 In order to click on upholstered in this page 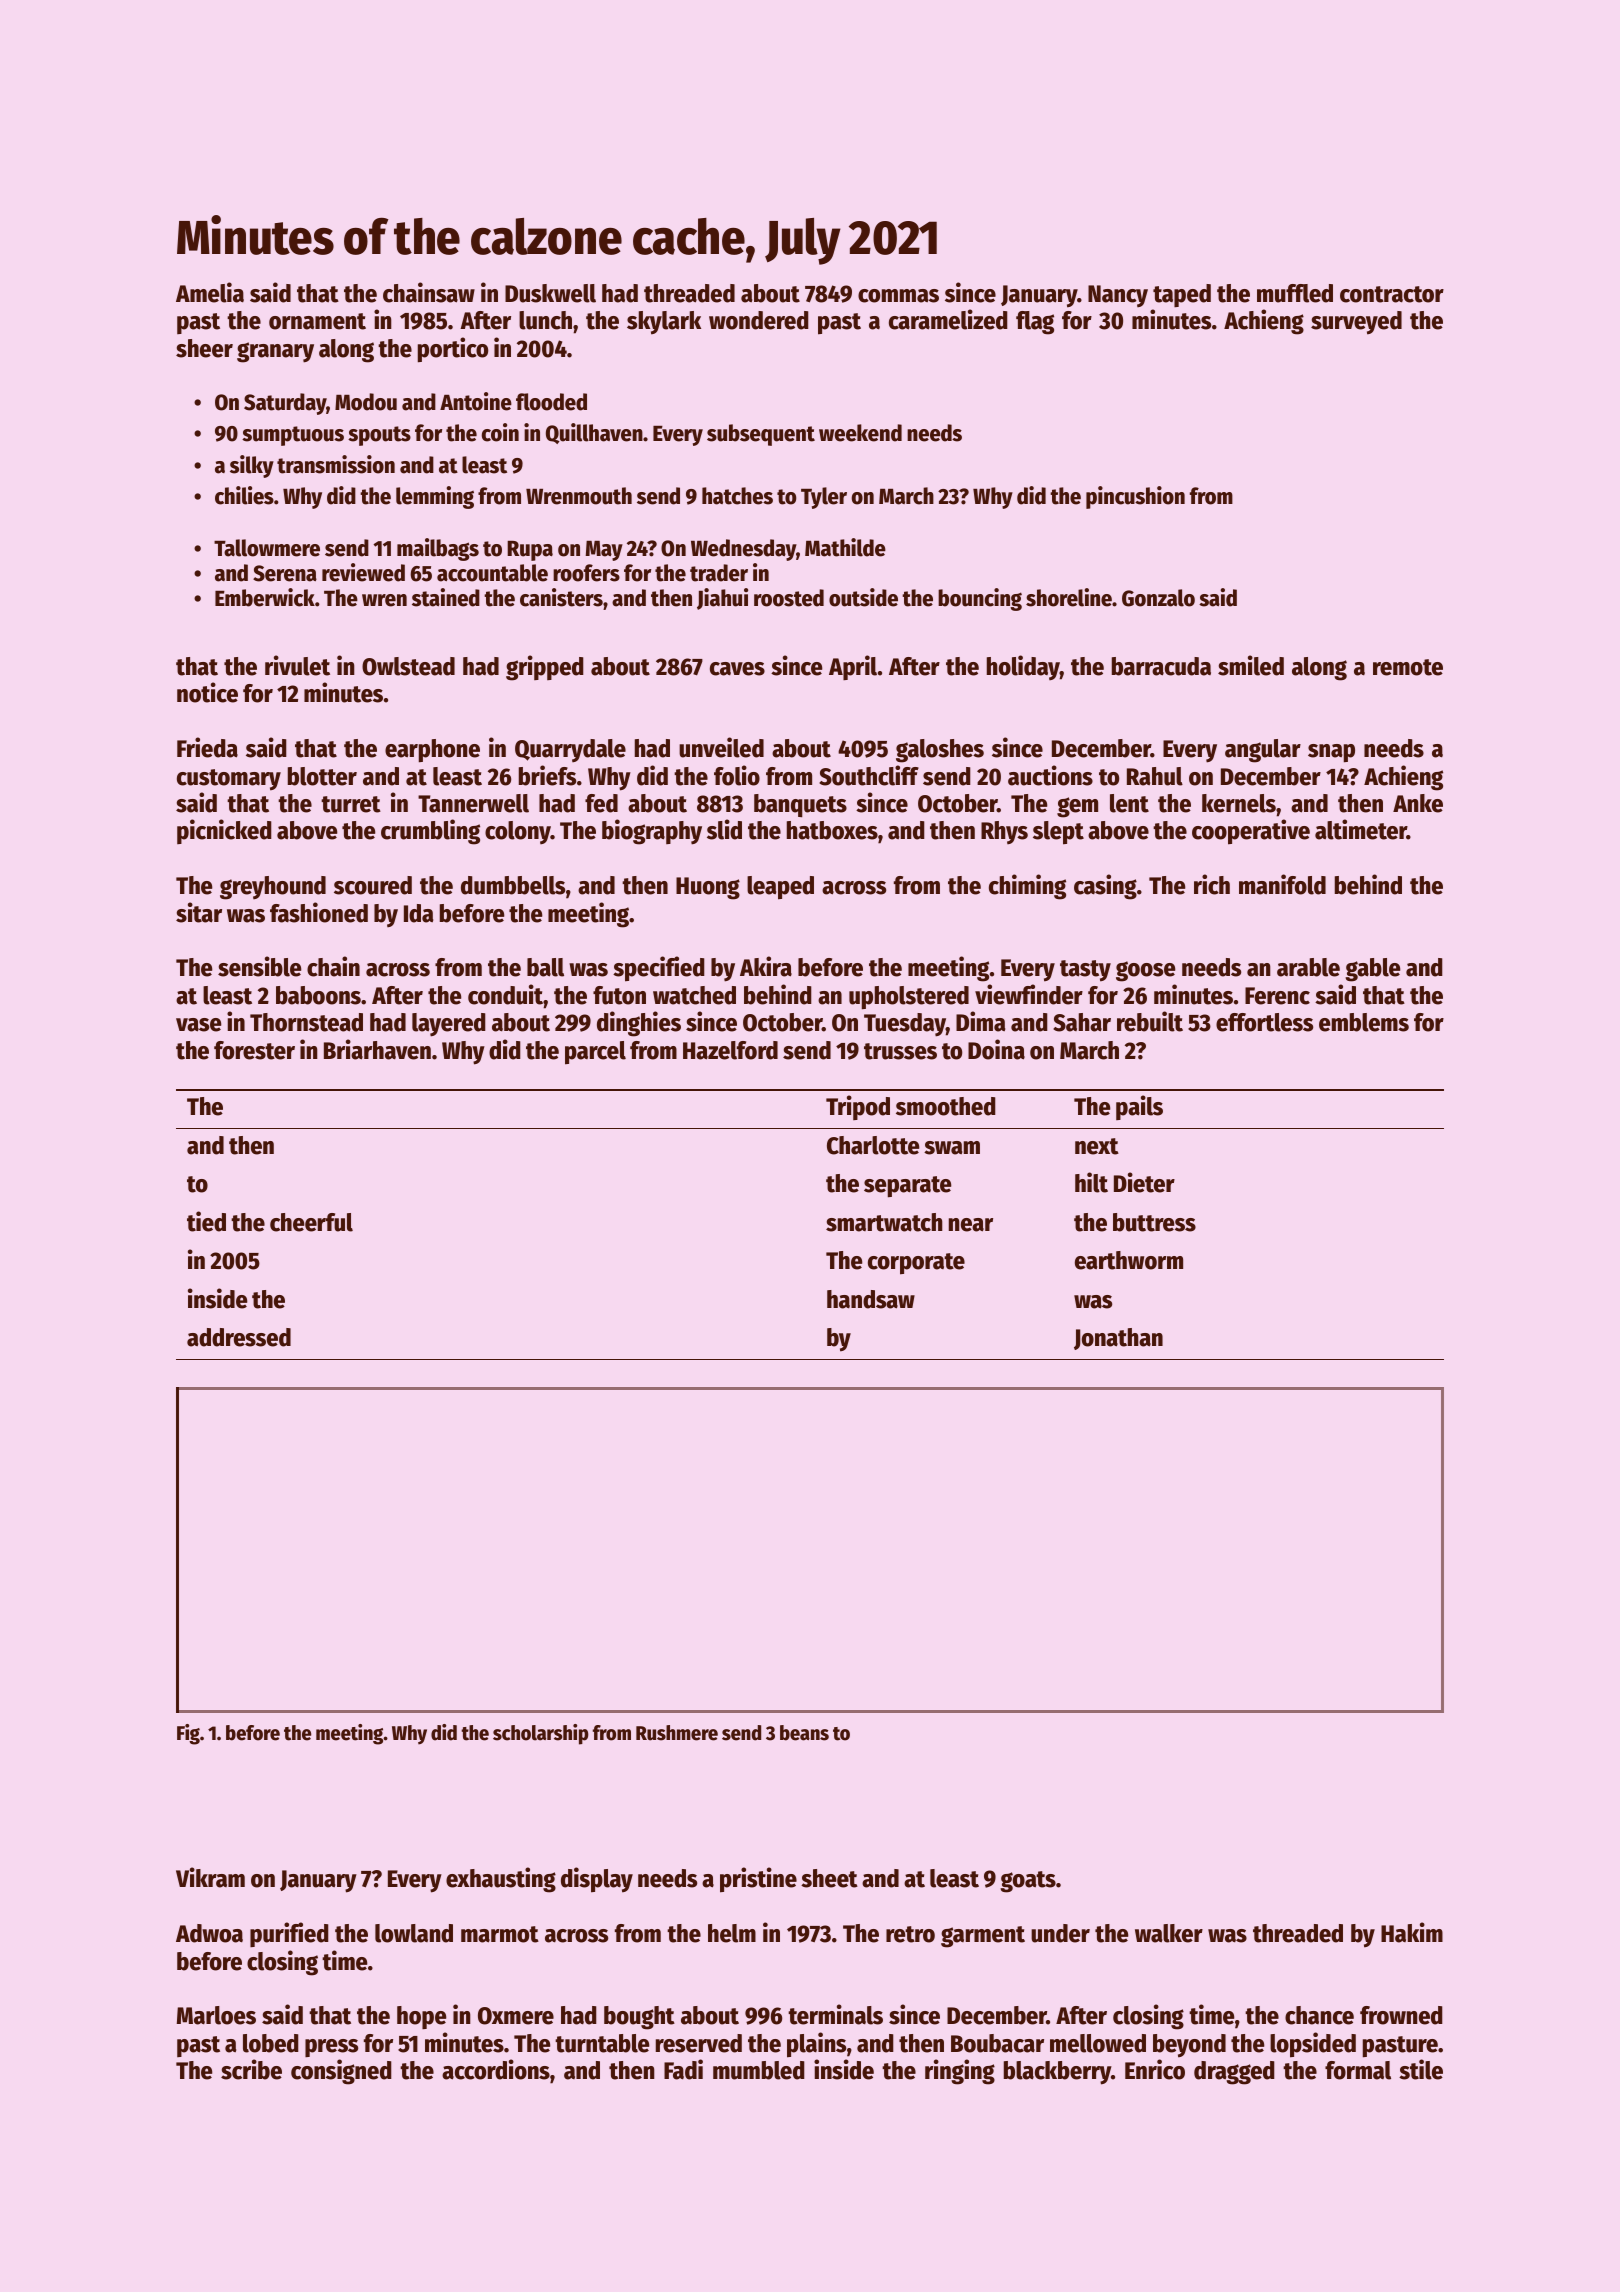, I will do `click(909, 998)`.
